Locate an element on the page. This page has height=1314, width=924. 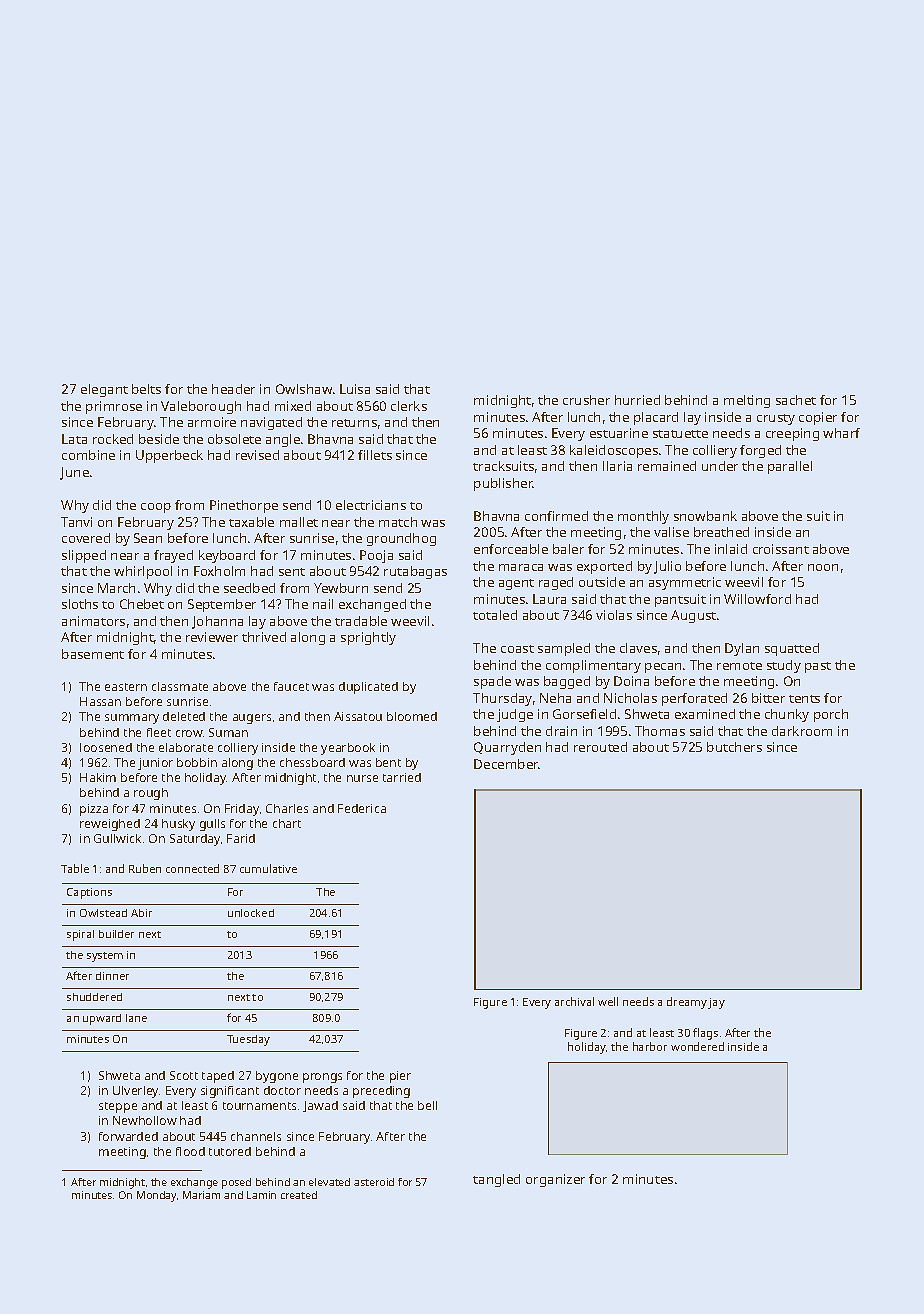
drain is located at coordinates (561, 731).
